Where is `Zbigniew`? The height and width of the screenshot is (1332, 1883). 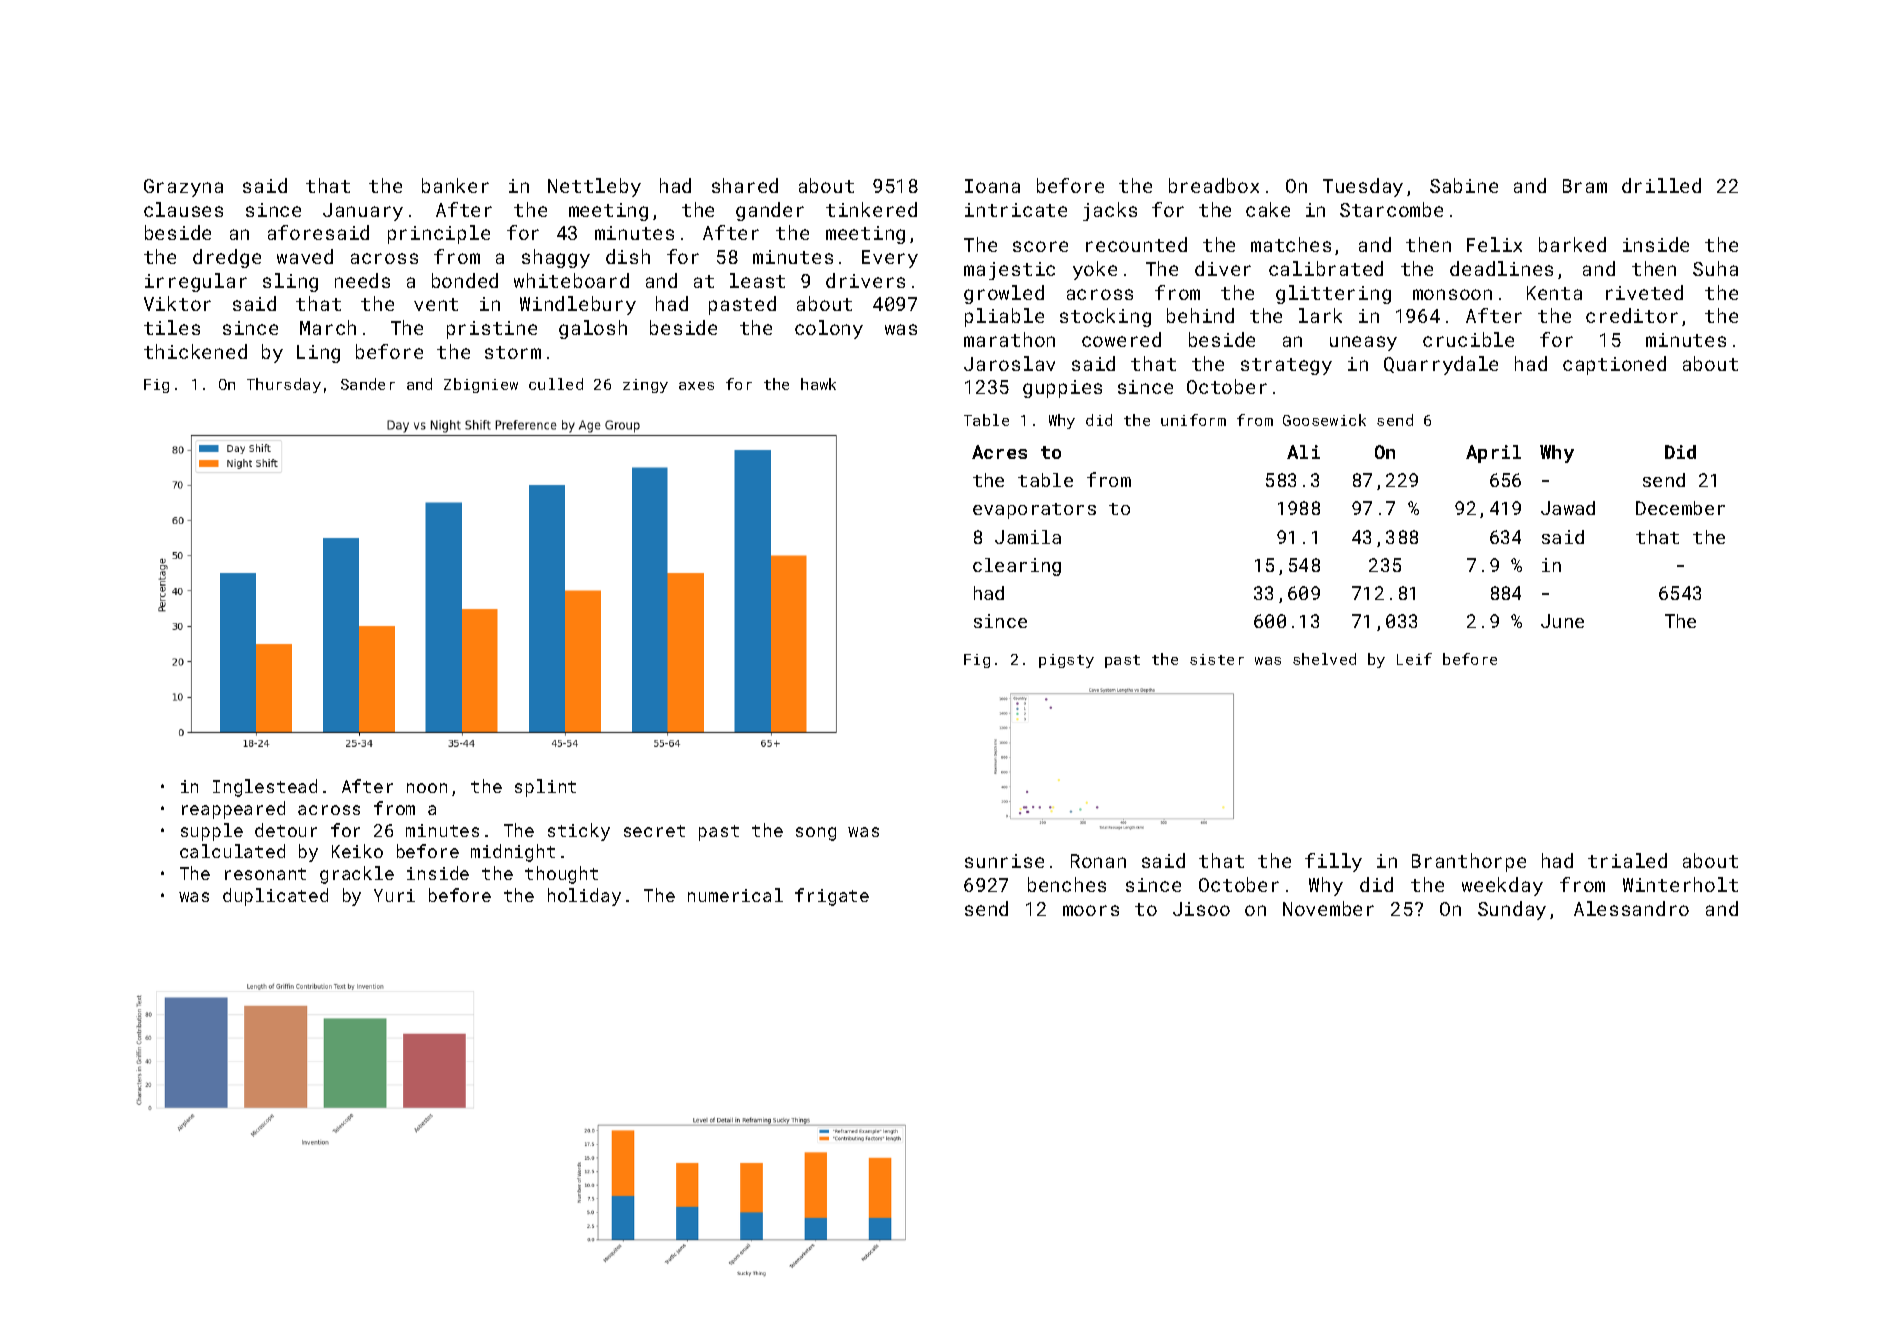
Zbigniew is located at coordinates (481, 385).
